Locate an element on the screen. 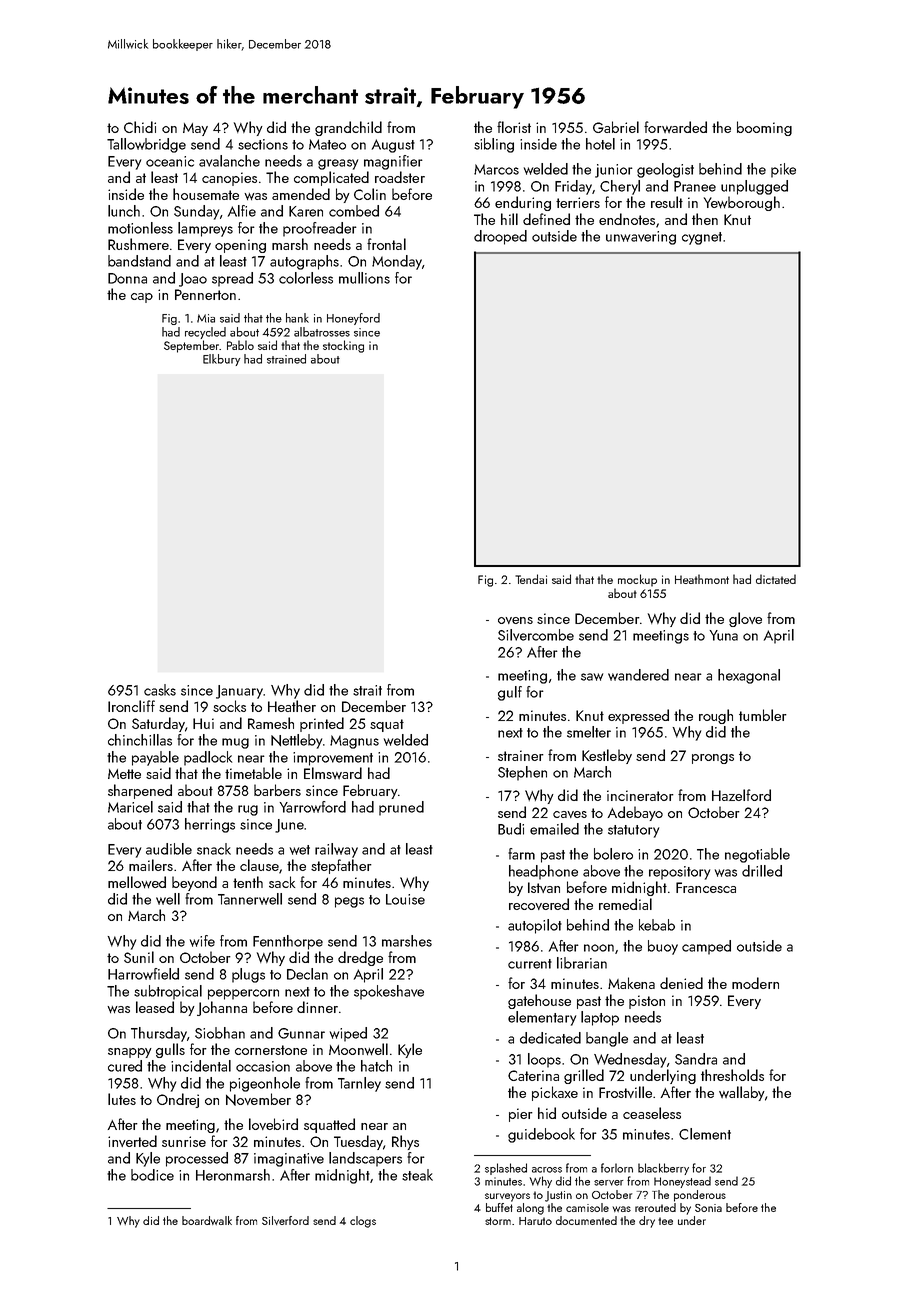 The image size is (908, 1316). pier is located at coordinates (521, 1115).
